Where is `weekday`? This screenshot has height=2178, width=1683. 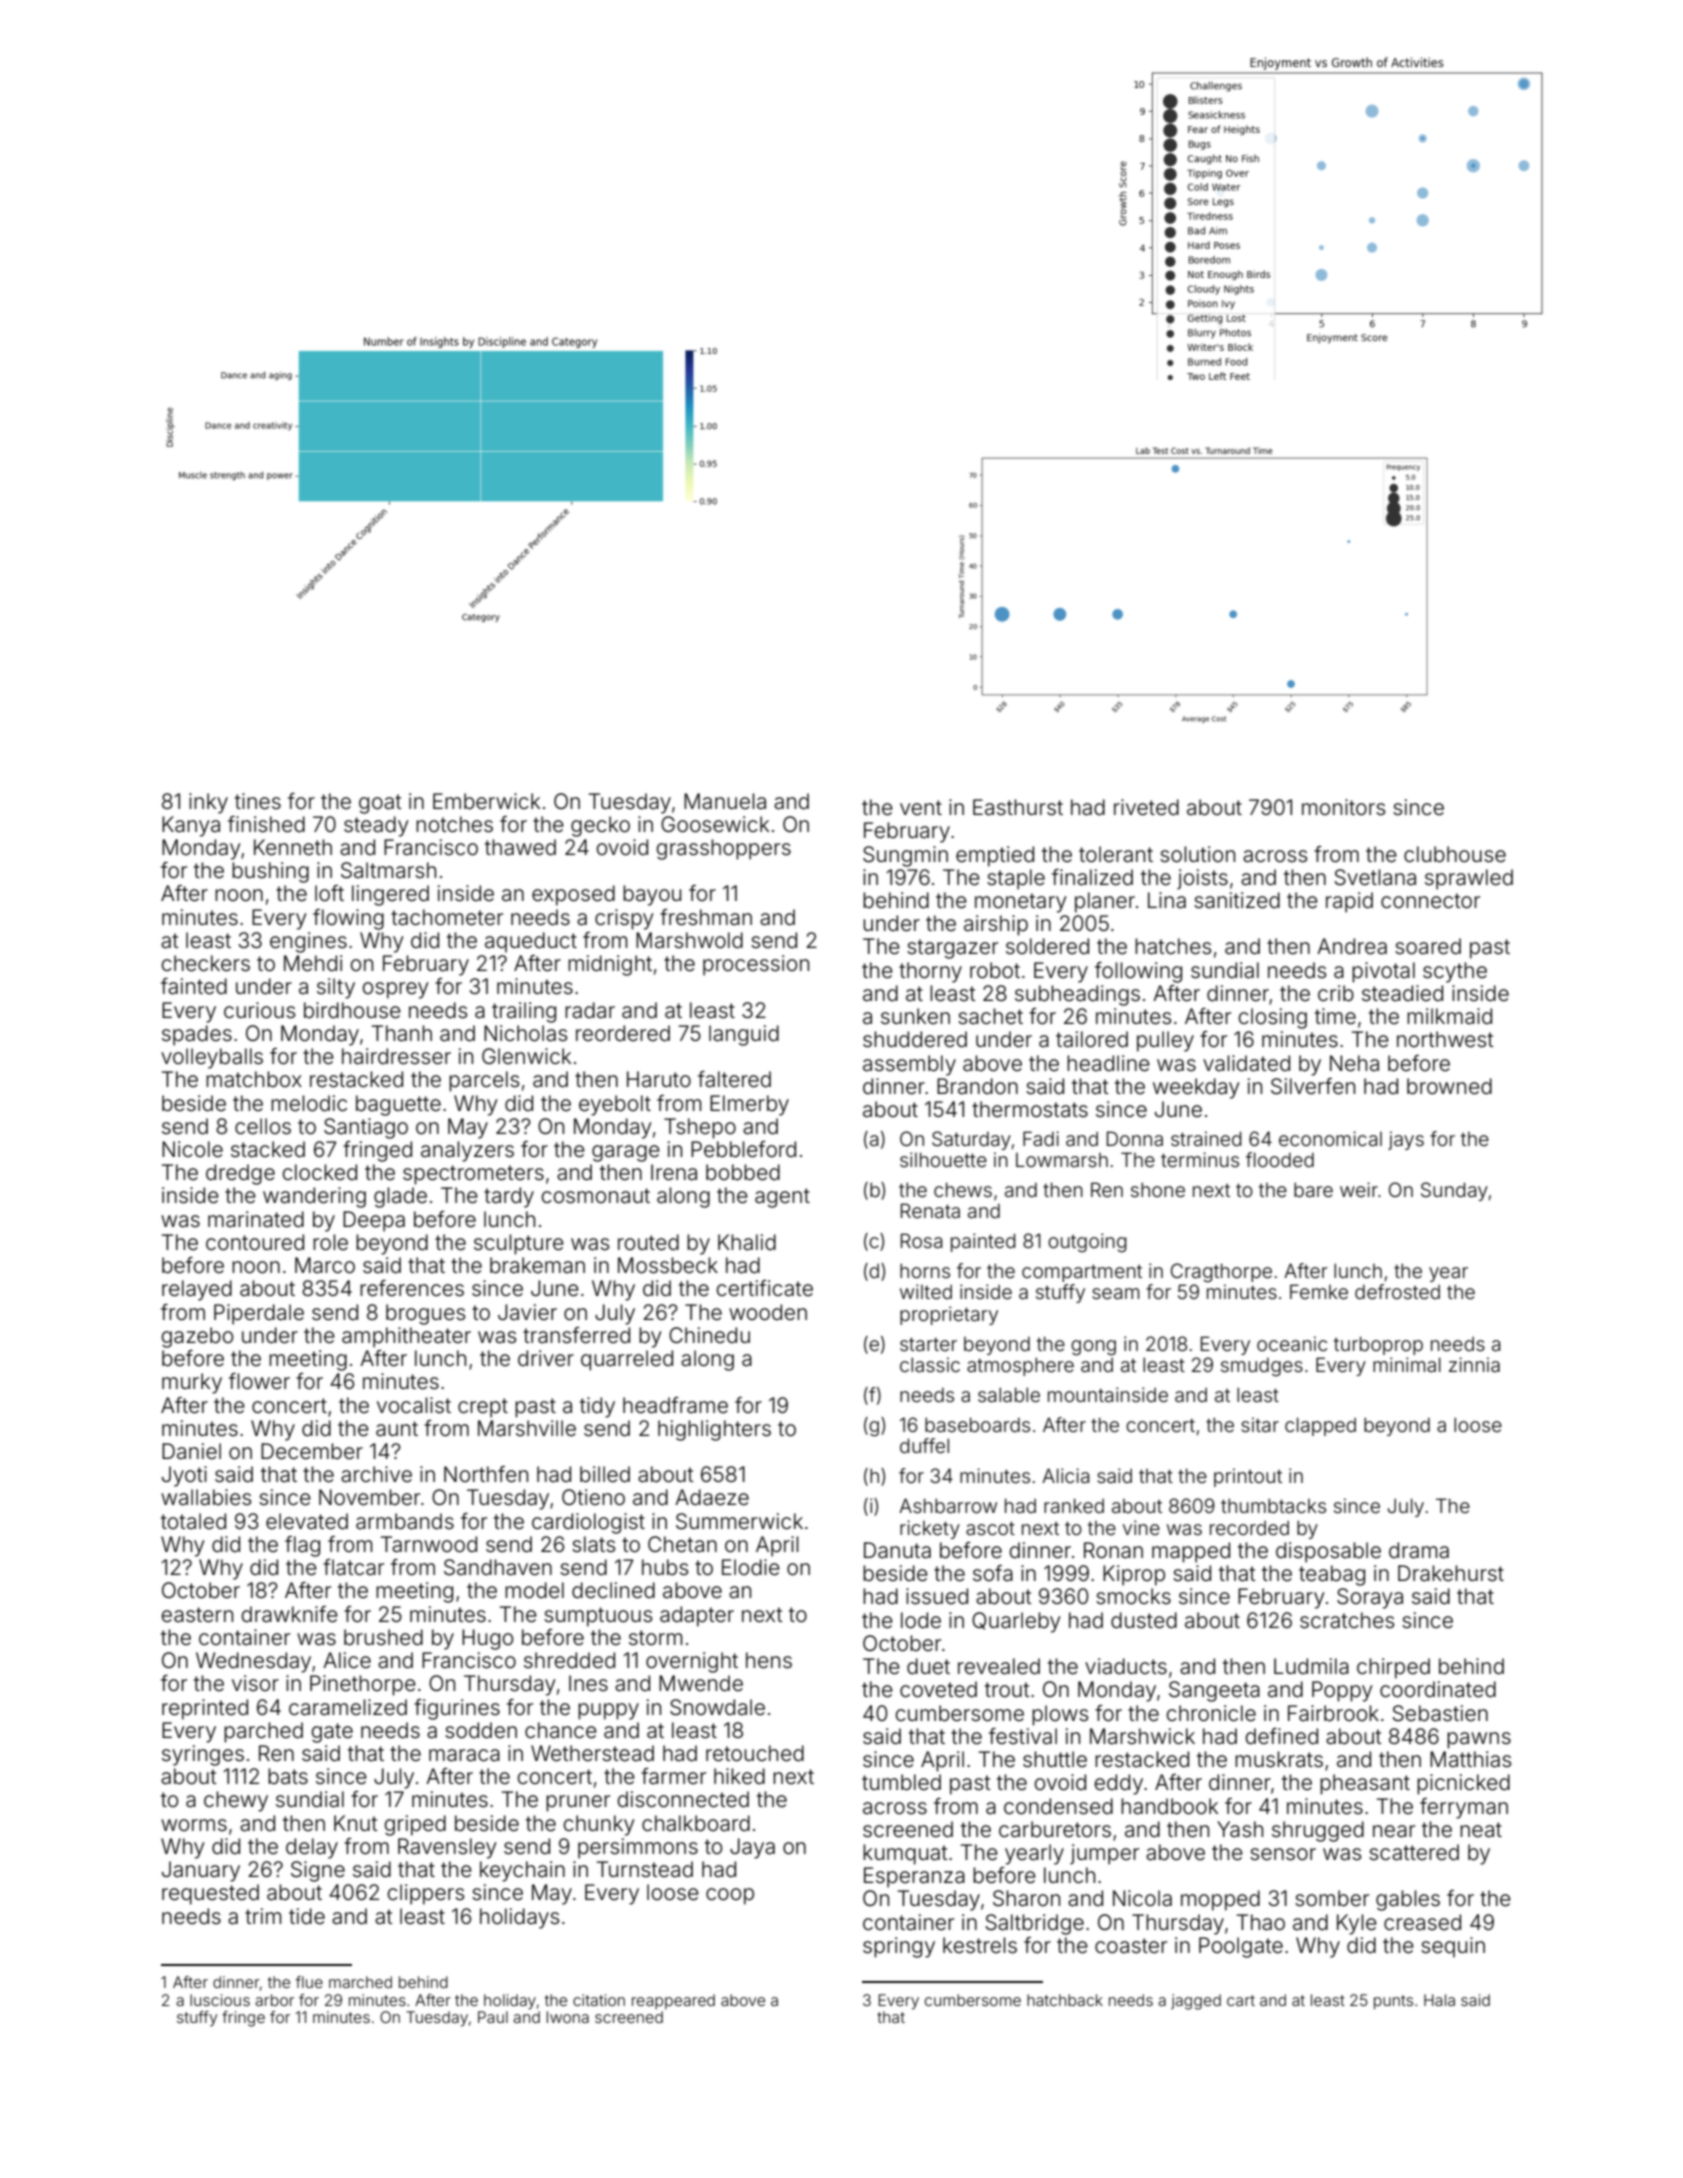 weekday is located at coordinates (1196, 1088).
